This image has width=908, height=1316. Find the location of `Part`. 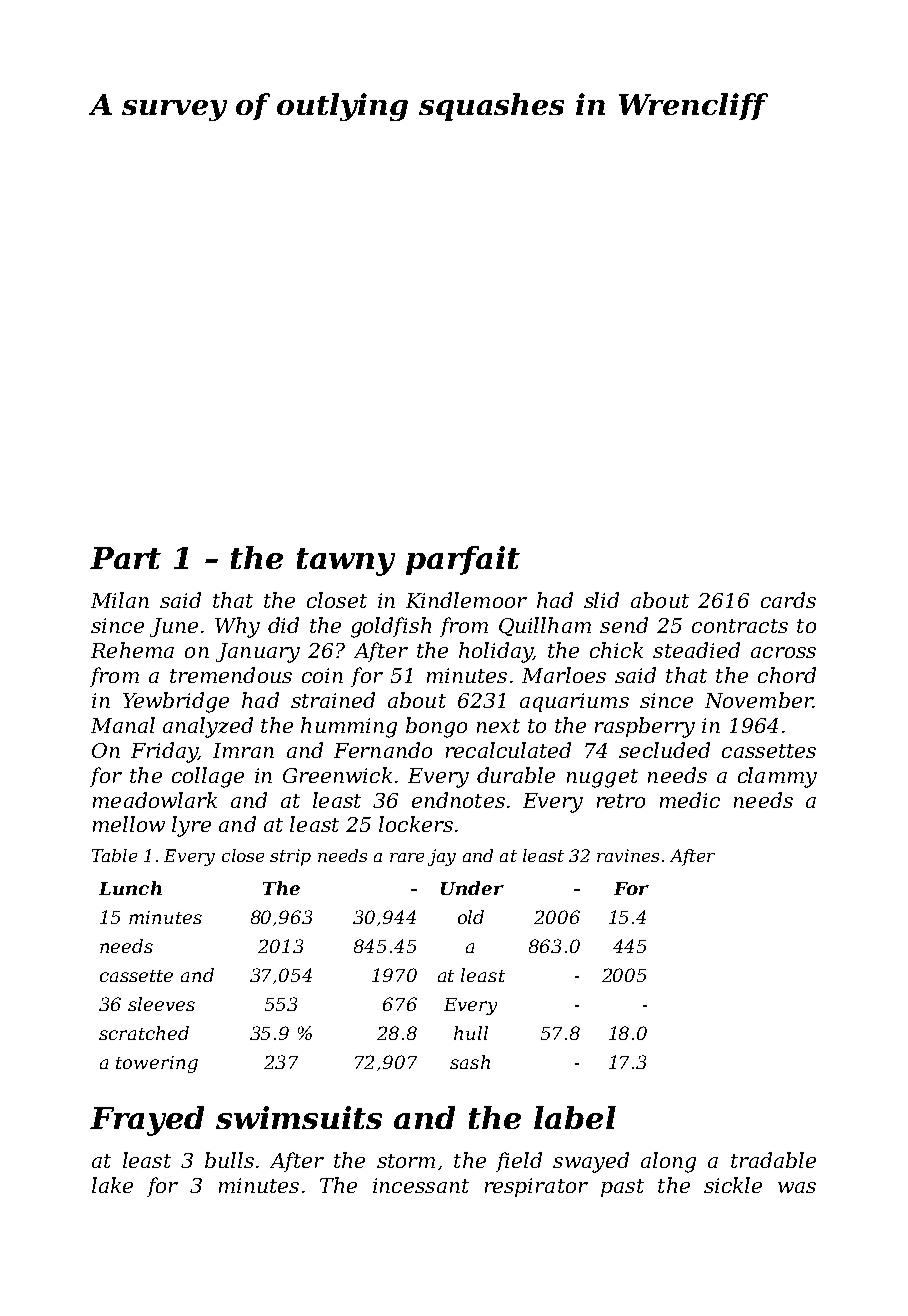

Part is located at coordinates (125, 558).
